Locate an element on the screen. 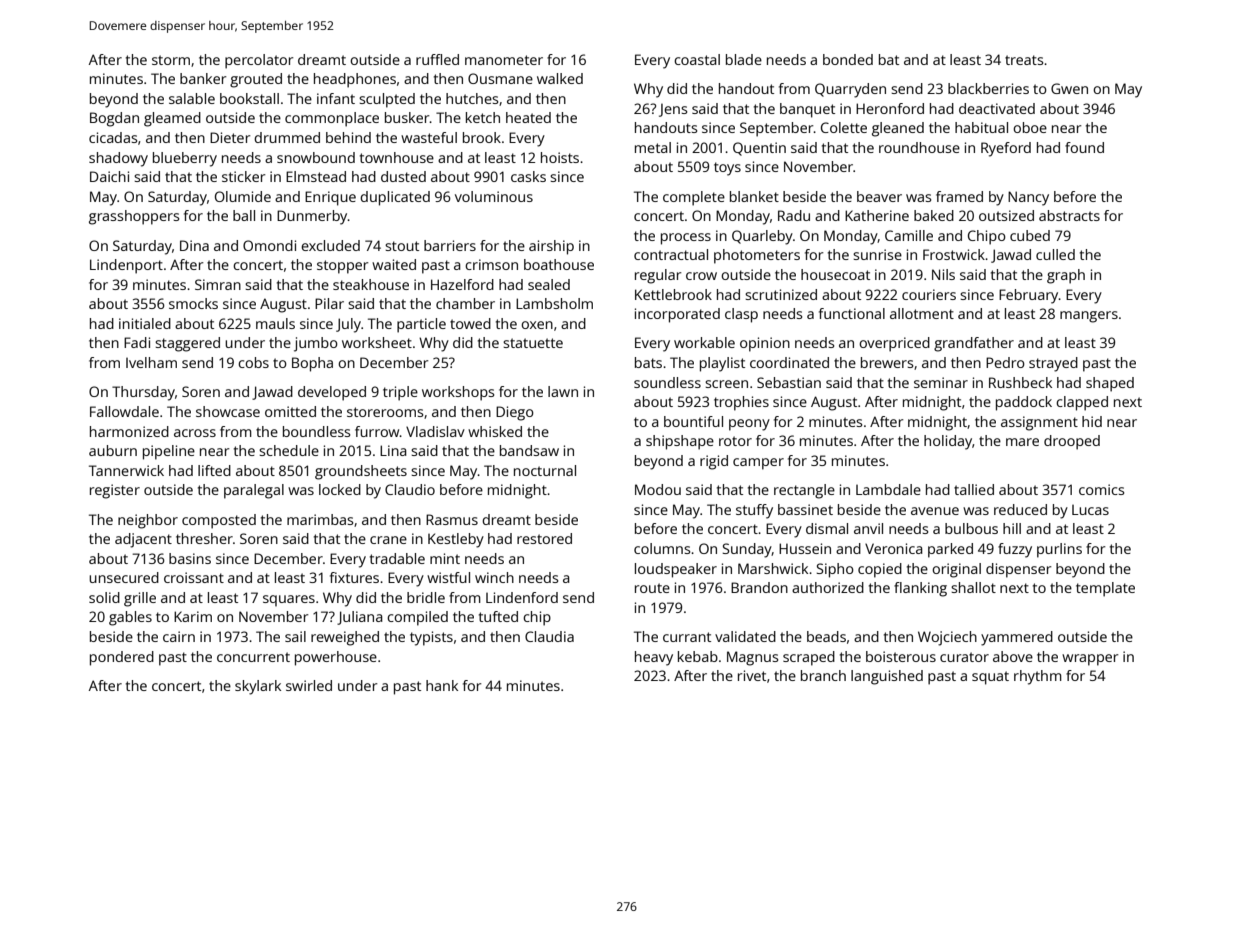  hank is located at coordinates (442, 685).
